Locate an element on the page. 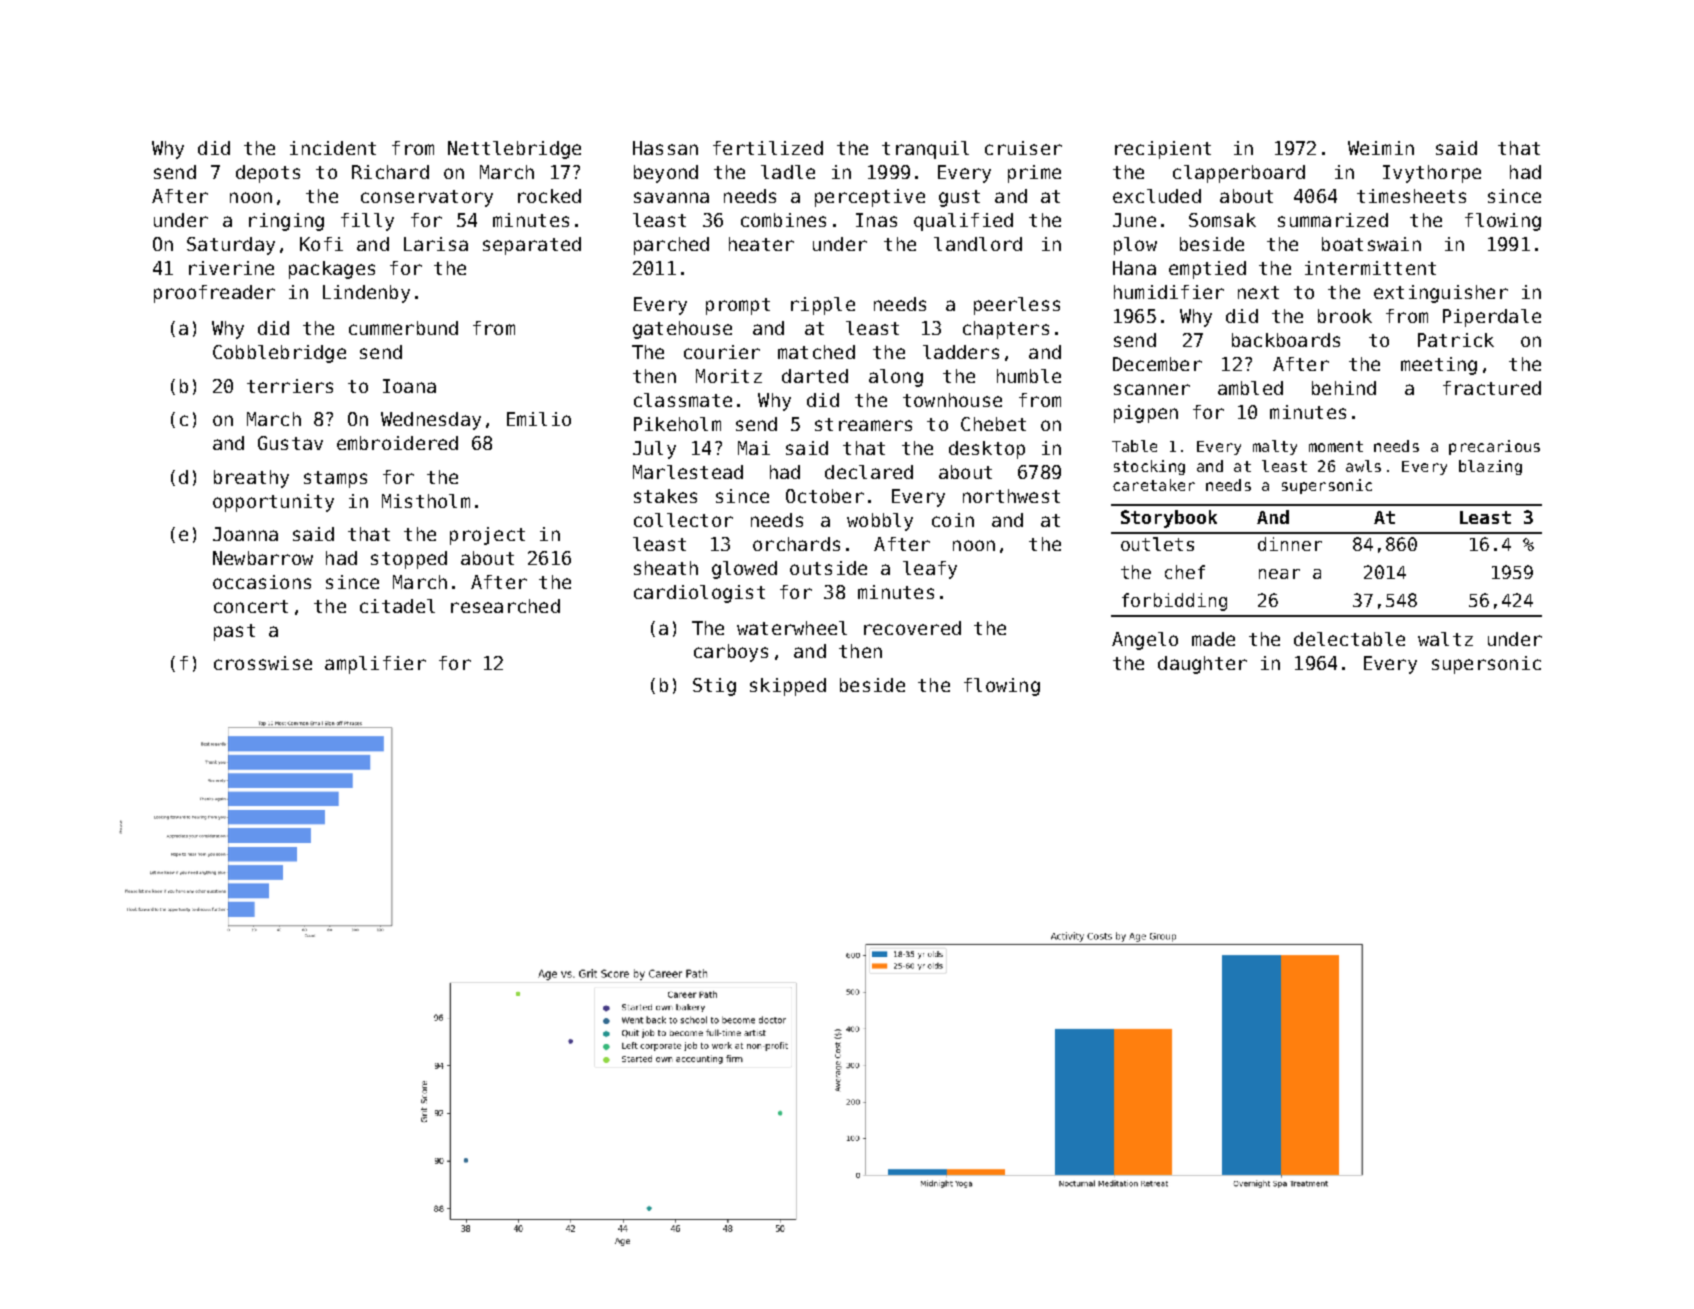  incident is located at coordinates (333, 148).
